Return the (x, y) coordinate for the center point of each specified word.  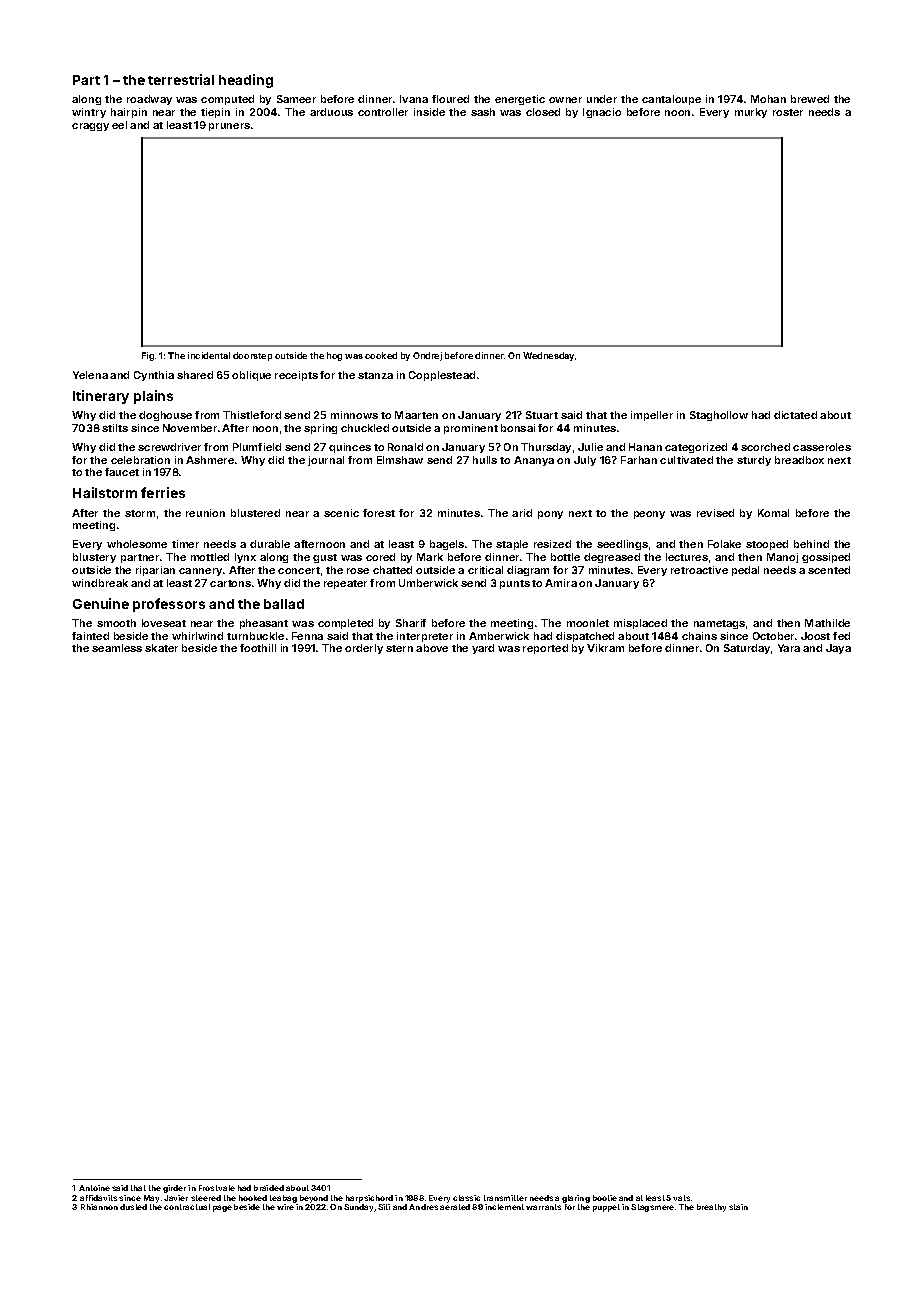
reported (545, 649)
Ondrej (427, 356)
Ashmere (210, 460)
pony (550, 515)
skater (161, 648)
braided (269, 1188)
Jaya (838, 649)
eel (119, 125)
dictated (795, 415)
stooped (767, 545)
